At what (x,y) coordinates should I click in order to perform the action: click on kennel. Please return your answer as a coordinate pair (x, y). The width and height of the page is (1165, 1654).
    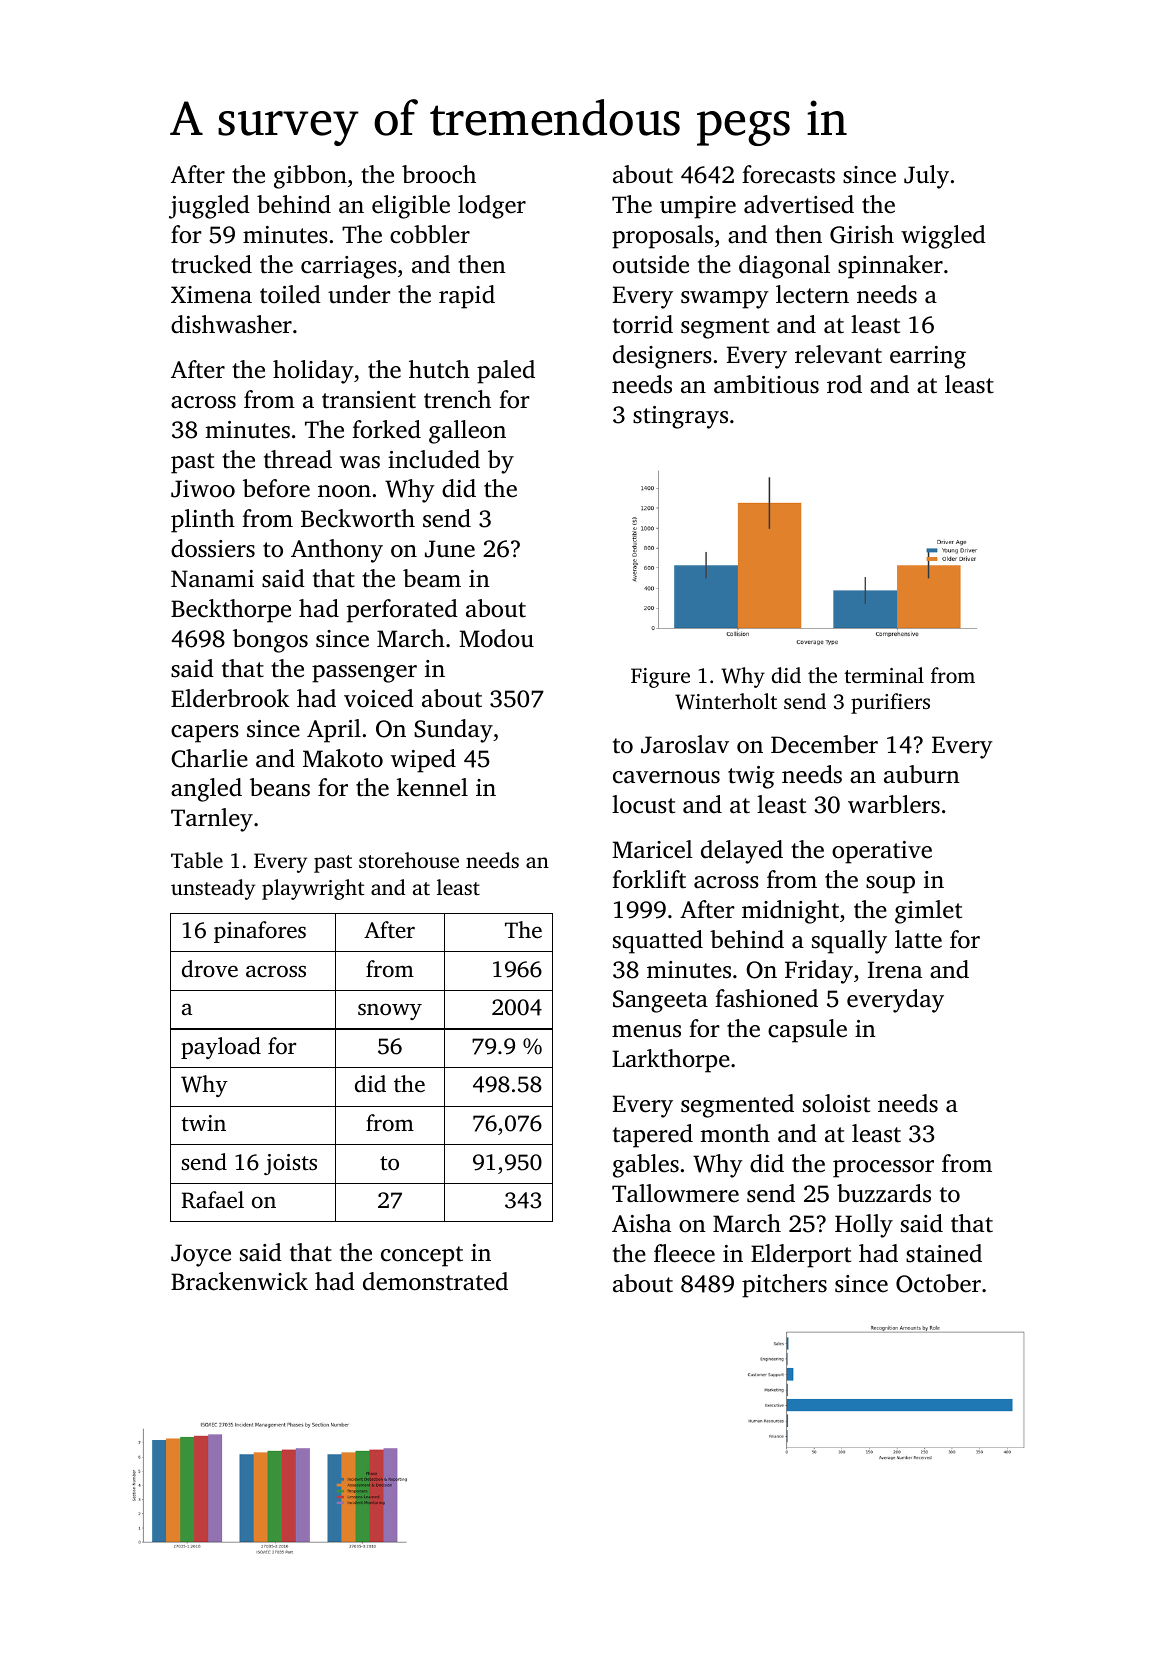
    Looking at the image, I should click on (432, 787).
